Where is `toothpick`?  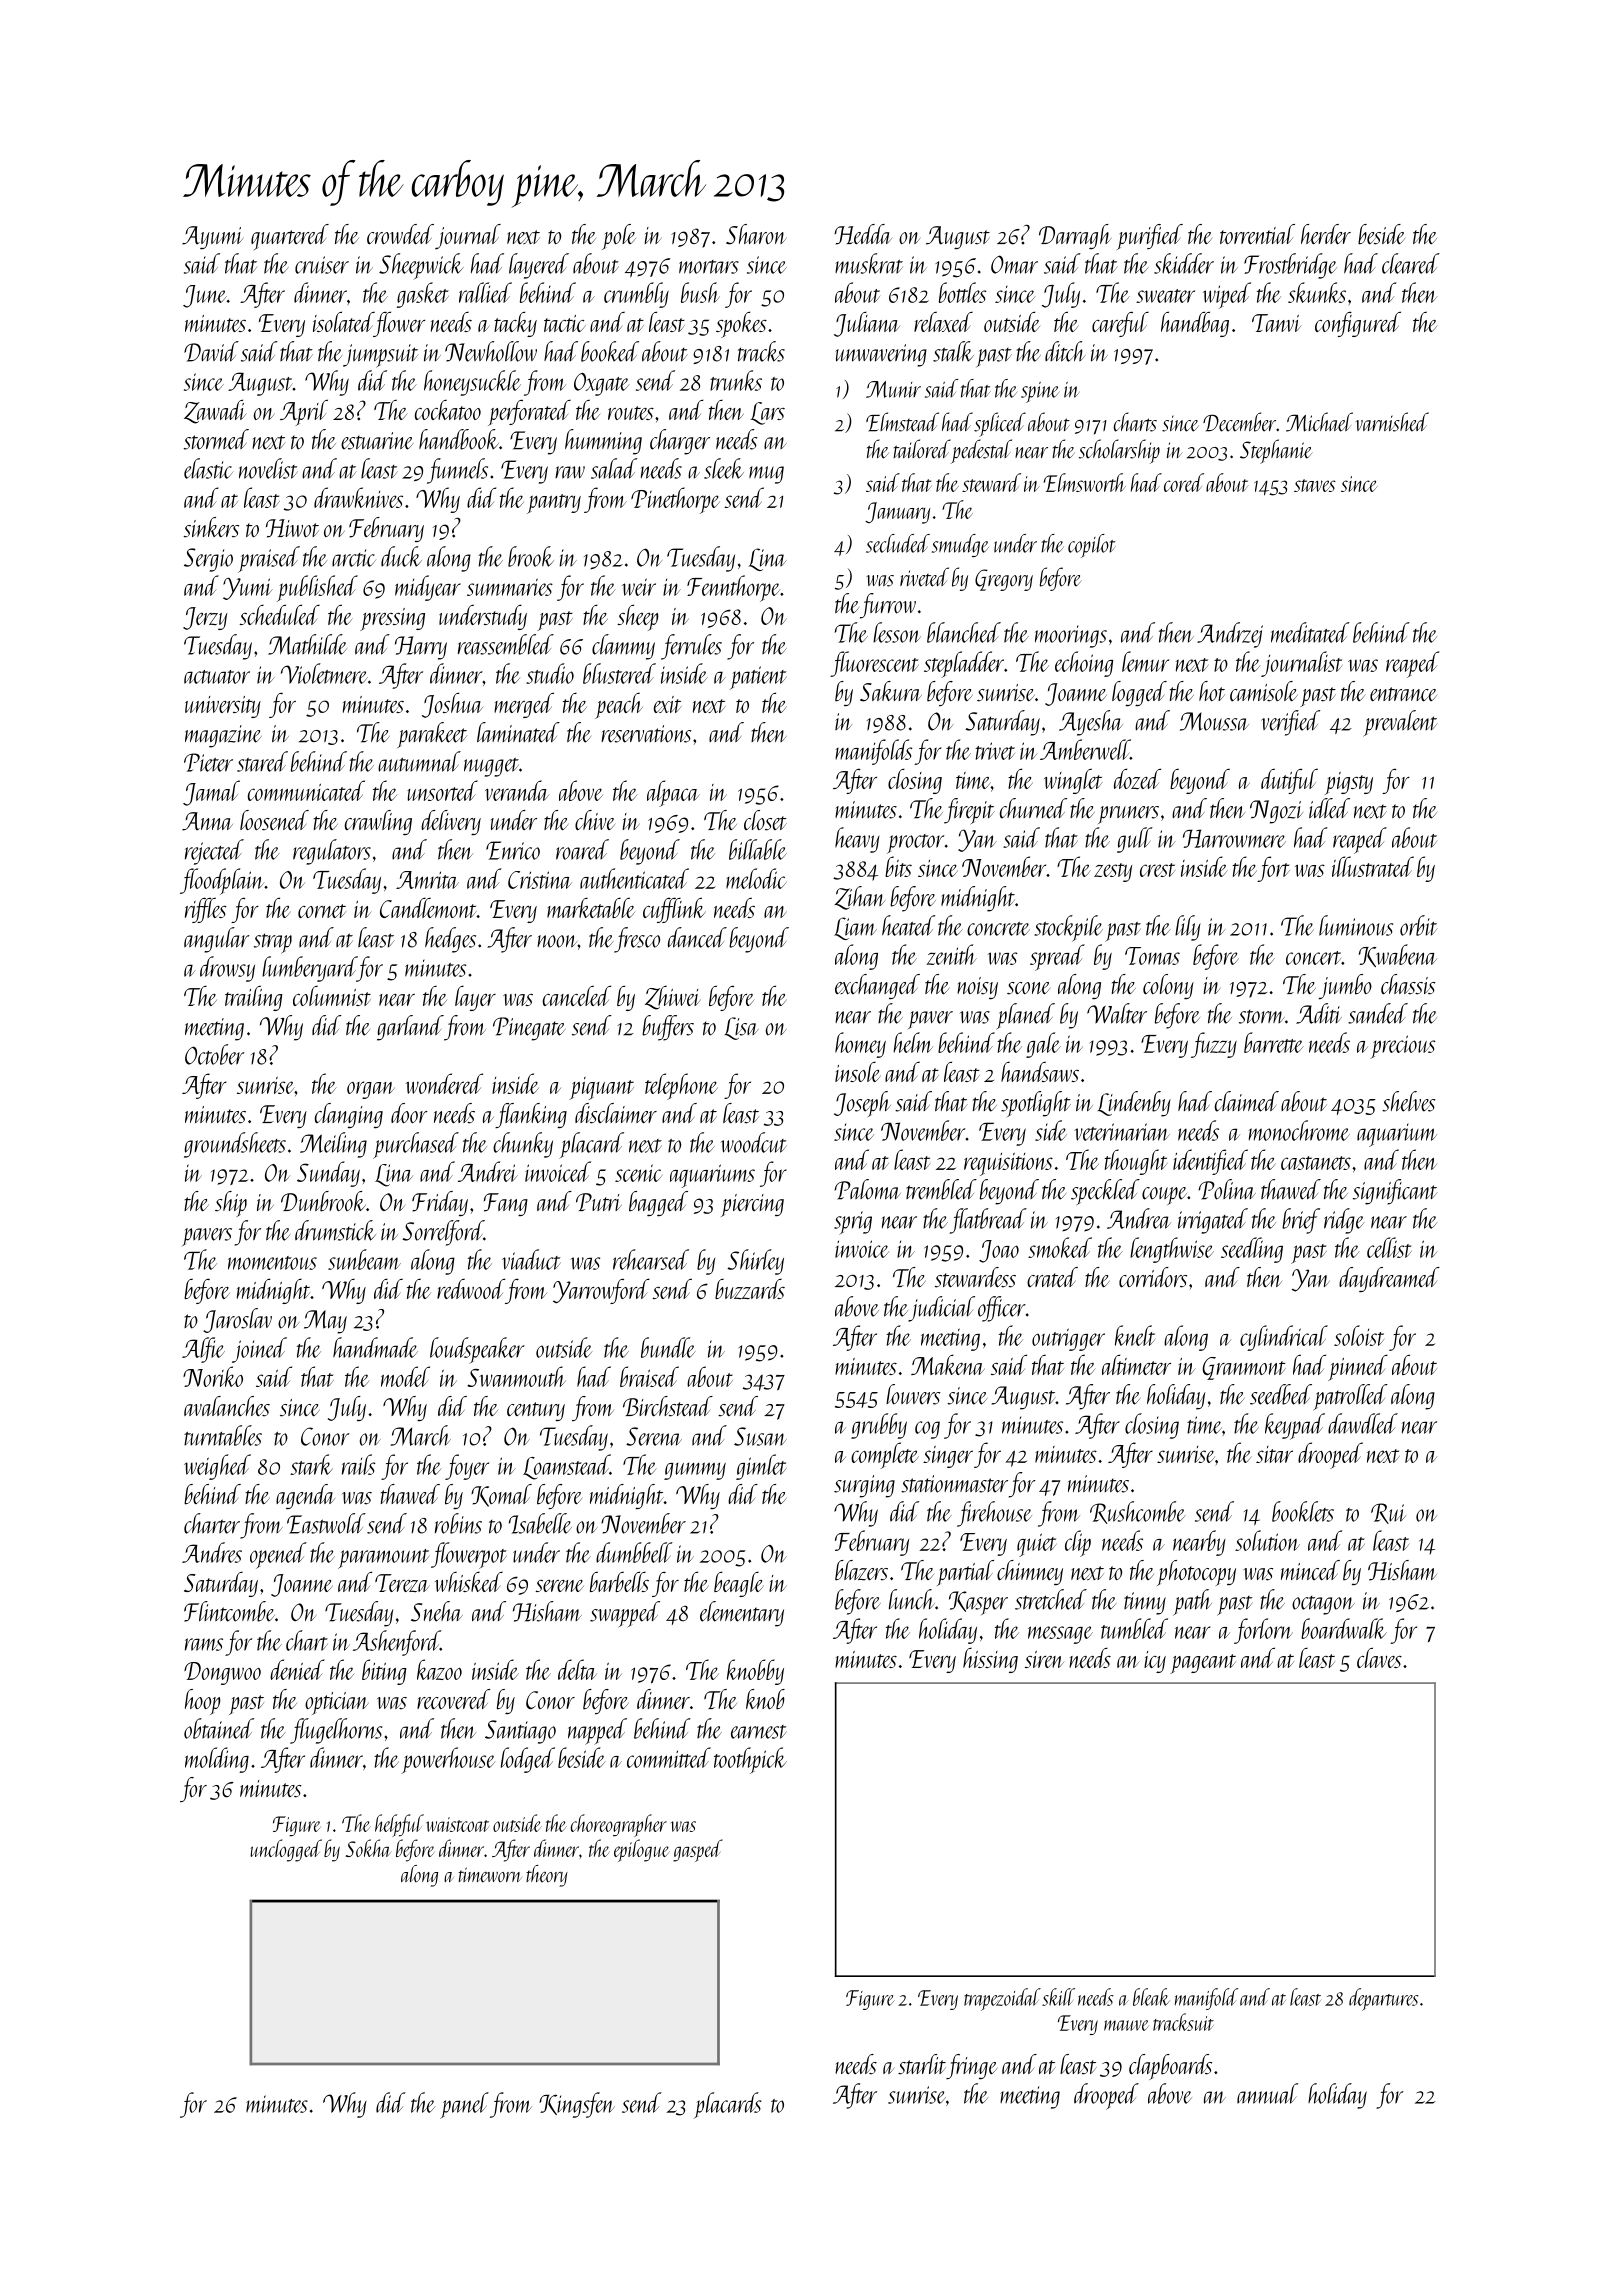 toothpick is located at coordinates (750, 1760).
